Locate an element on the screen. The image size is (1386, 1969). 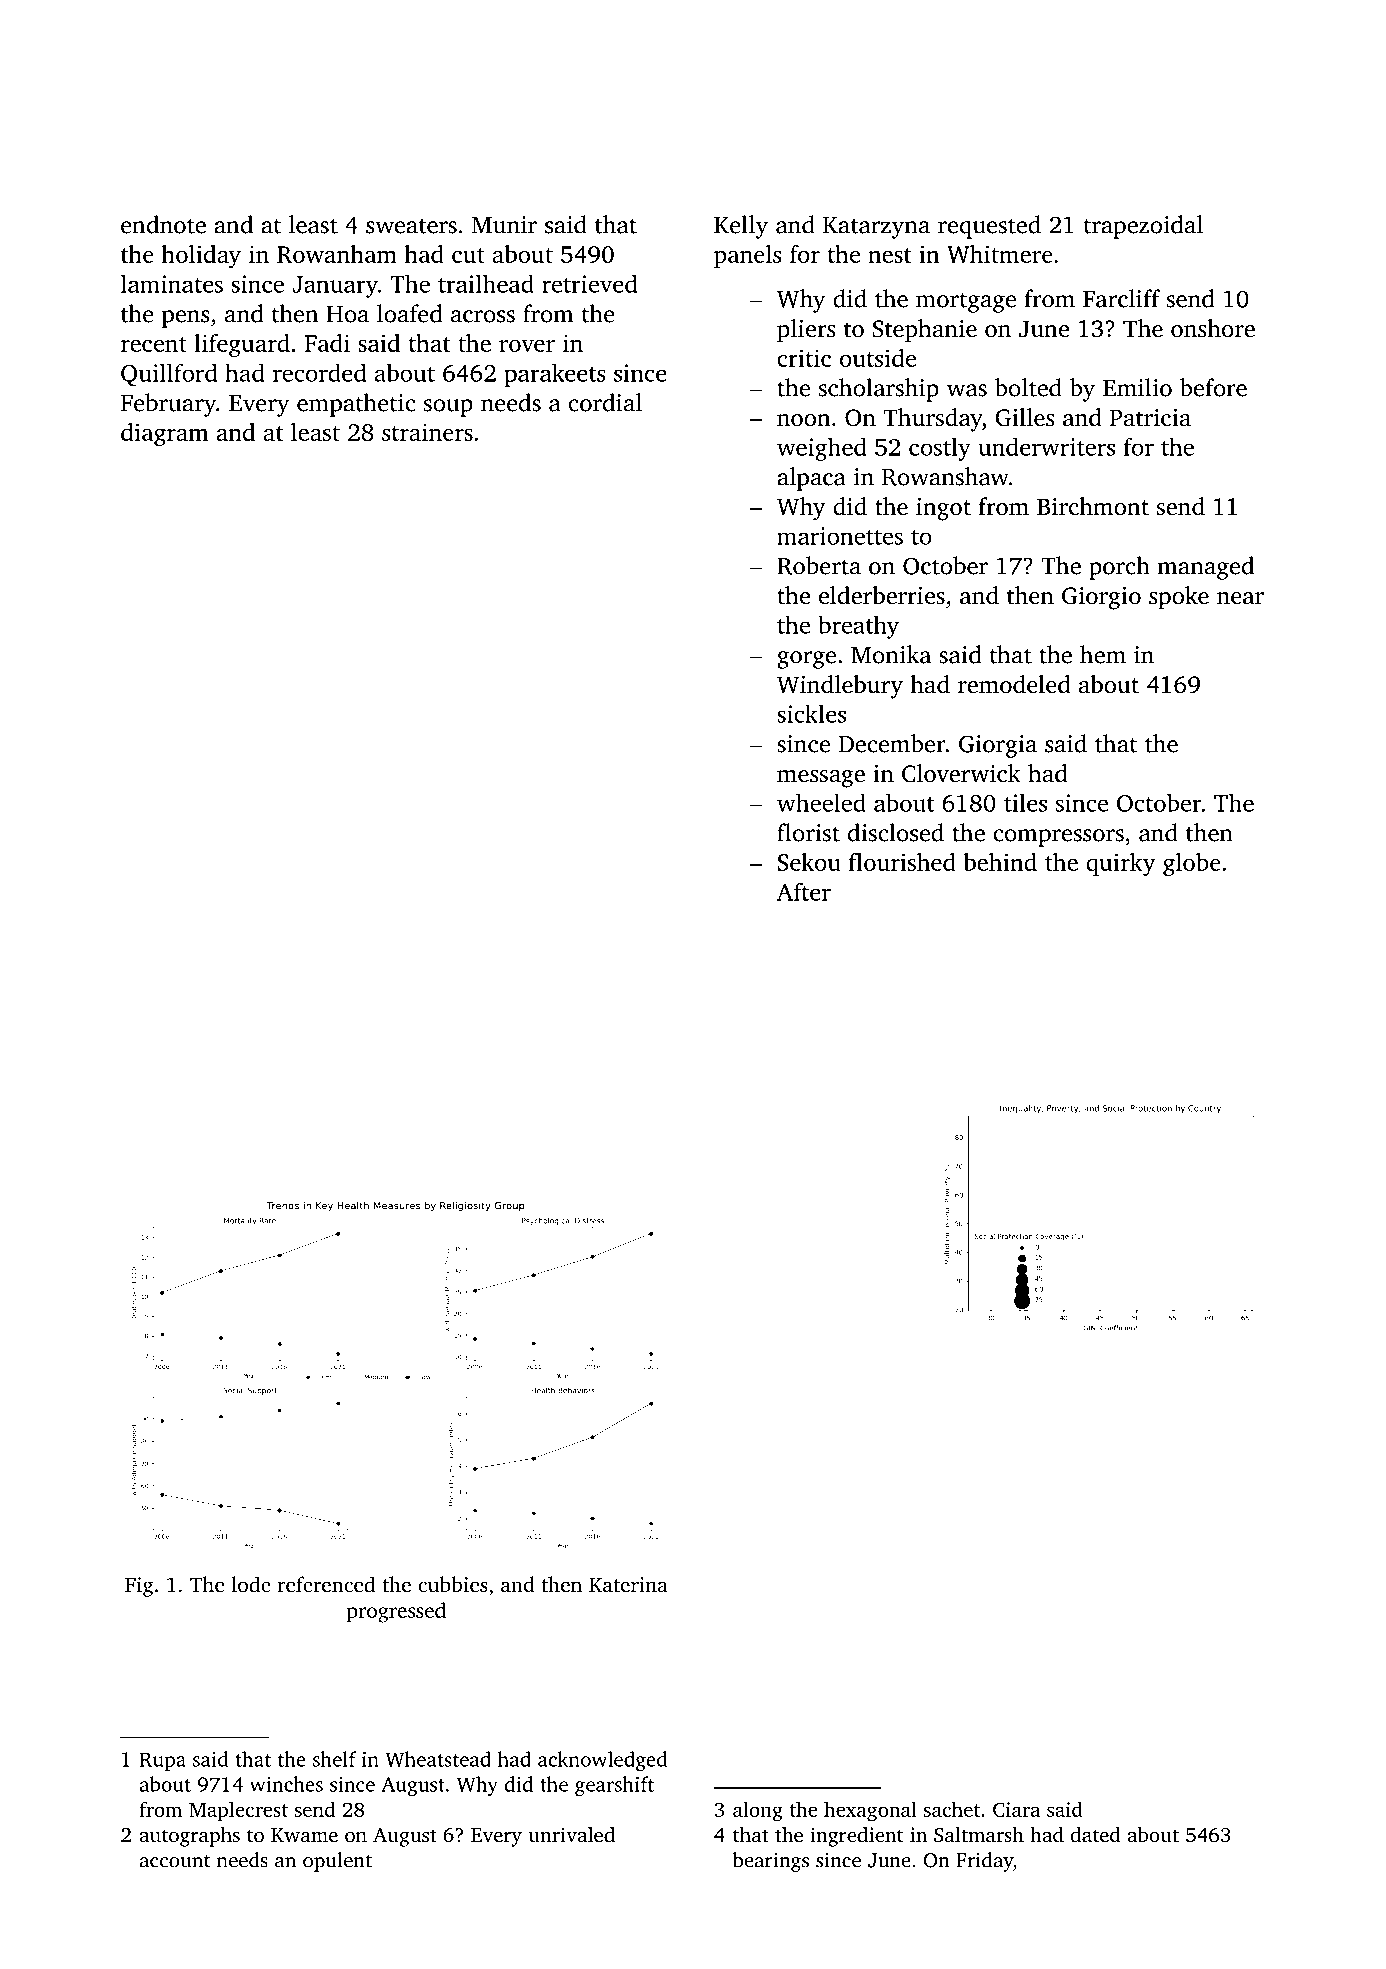
compressors is located at coordinates (1058, 838).
